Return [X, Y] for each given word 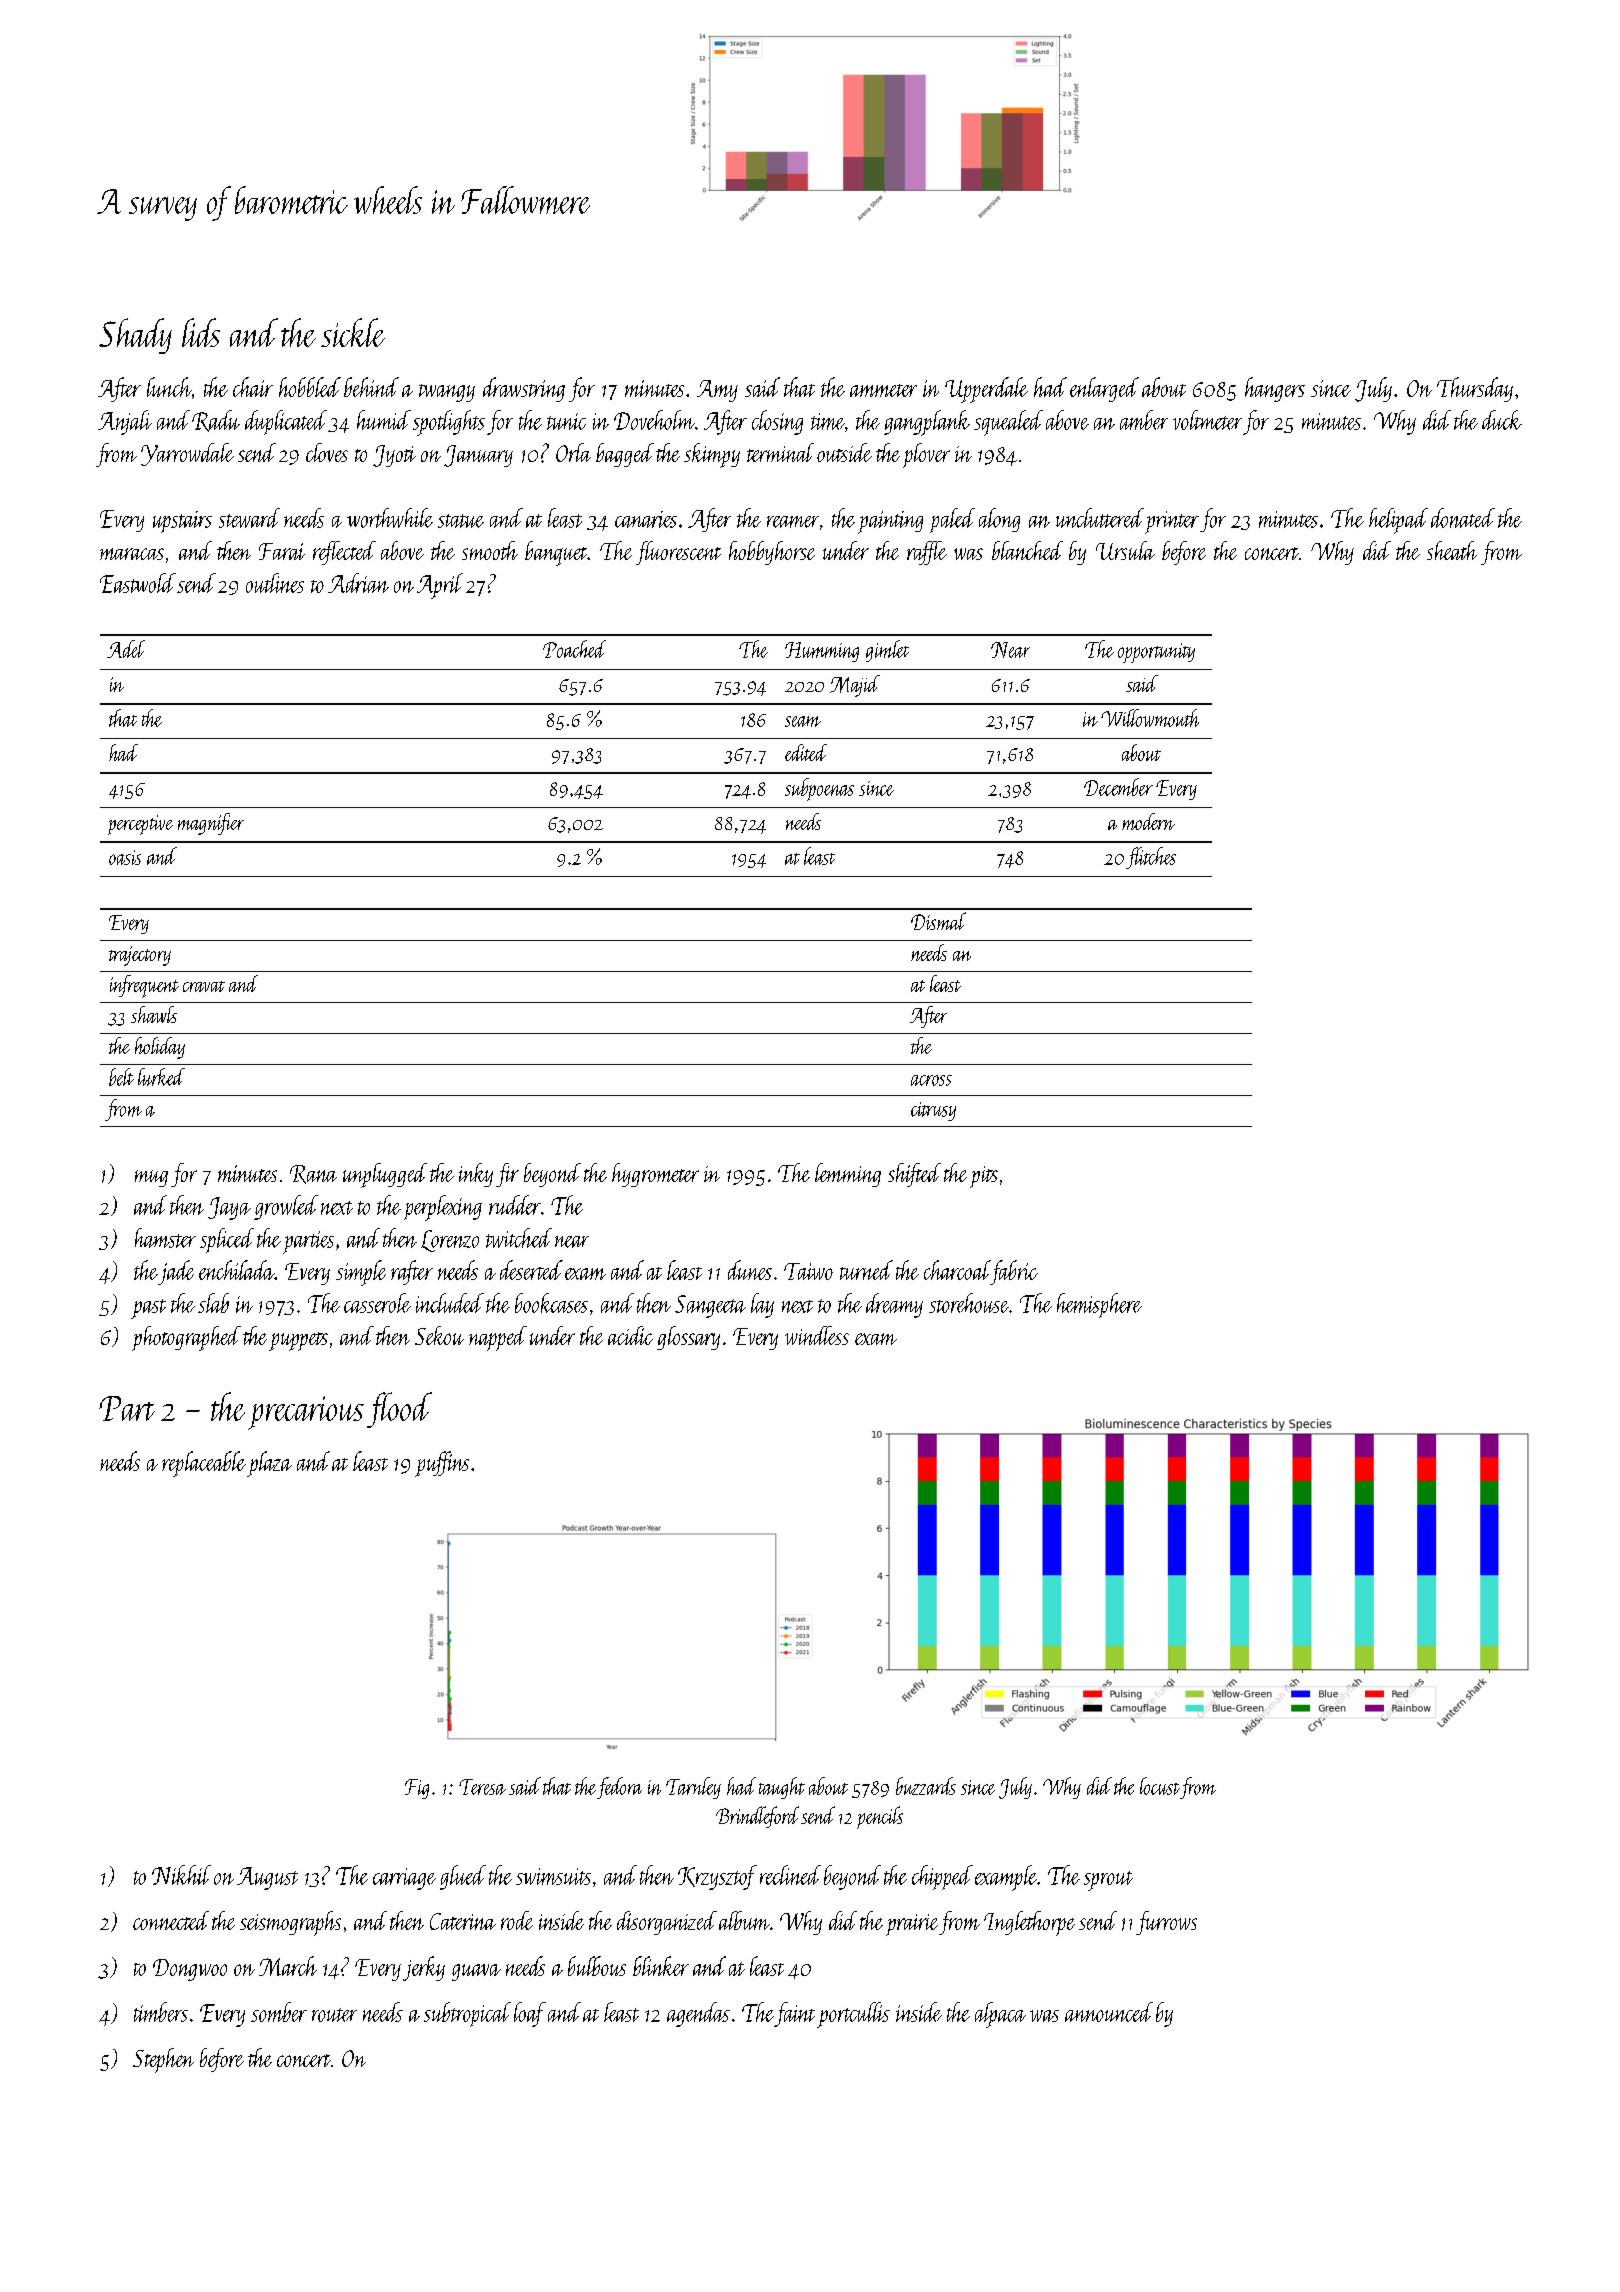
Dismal [938, 921]
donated [1463, 518]
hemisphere [1099, 1305]
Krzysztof [717, 1877]
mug [151, 1178]
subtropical [467, 2014]
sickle [353, 332]
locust [1160, 1786]
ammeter [883, 390]
